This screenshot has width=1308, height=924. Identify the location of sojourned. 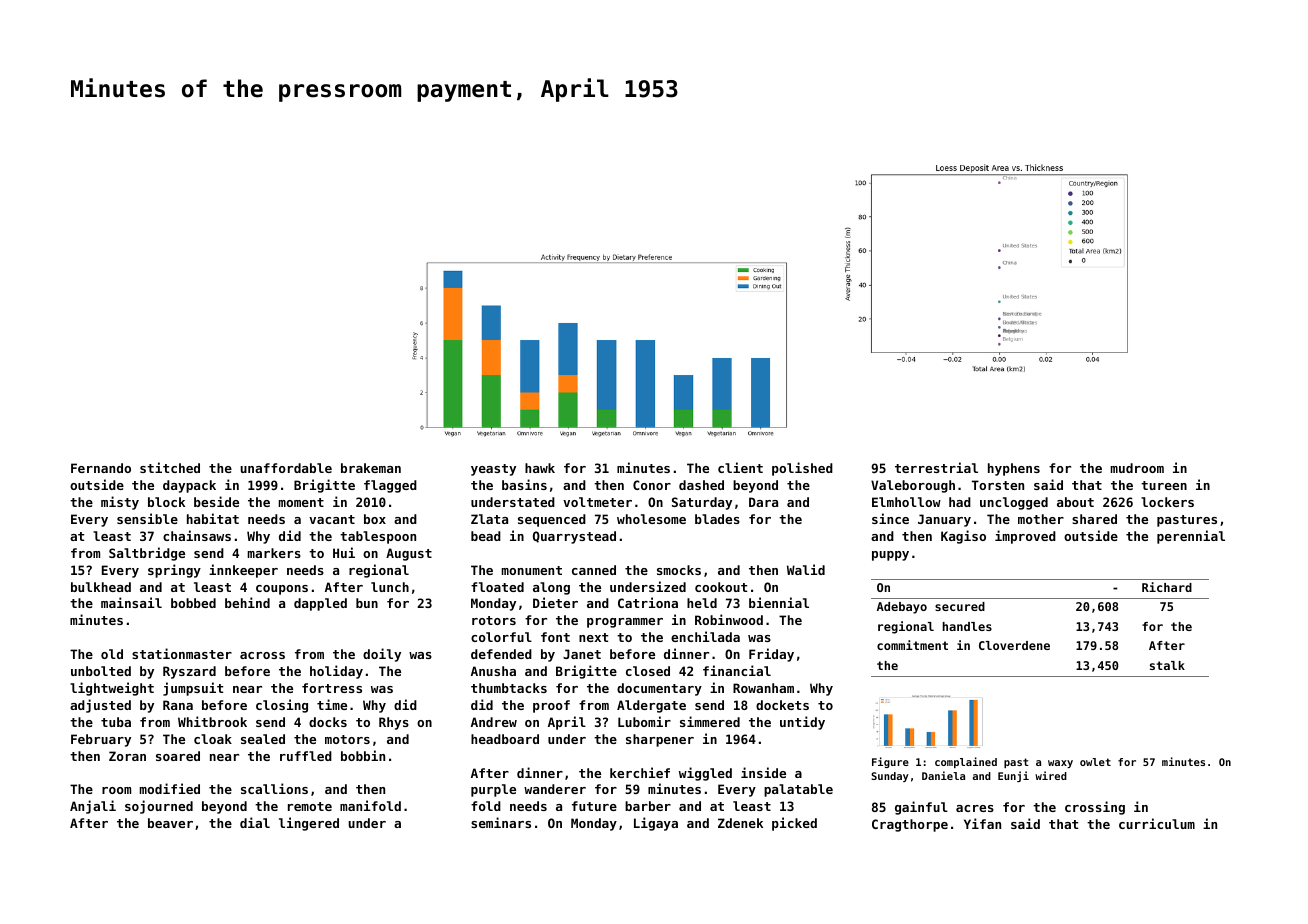
(159, 807).
